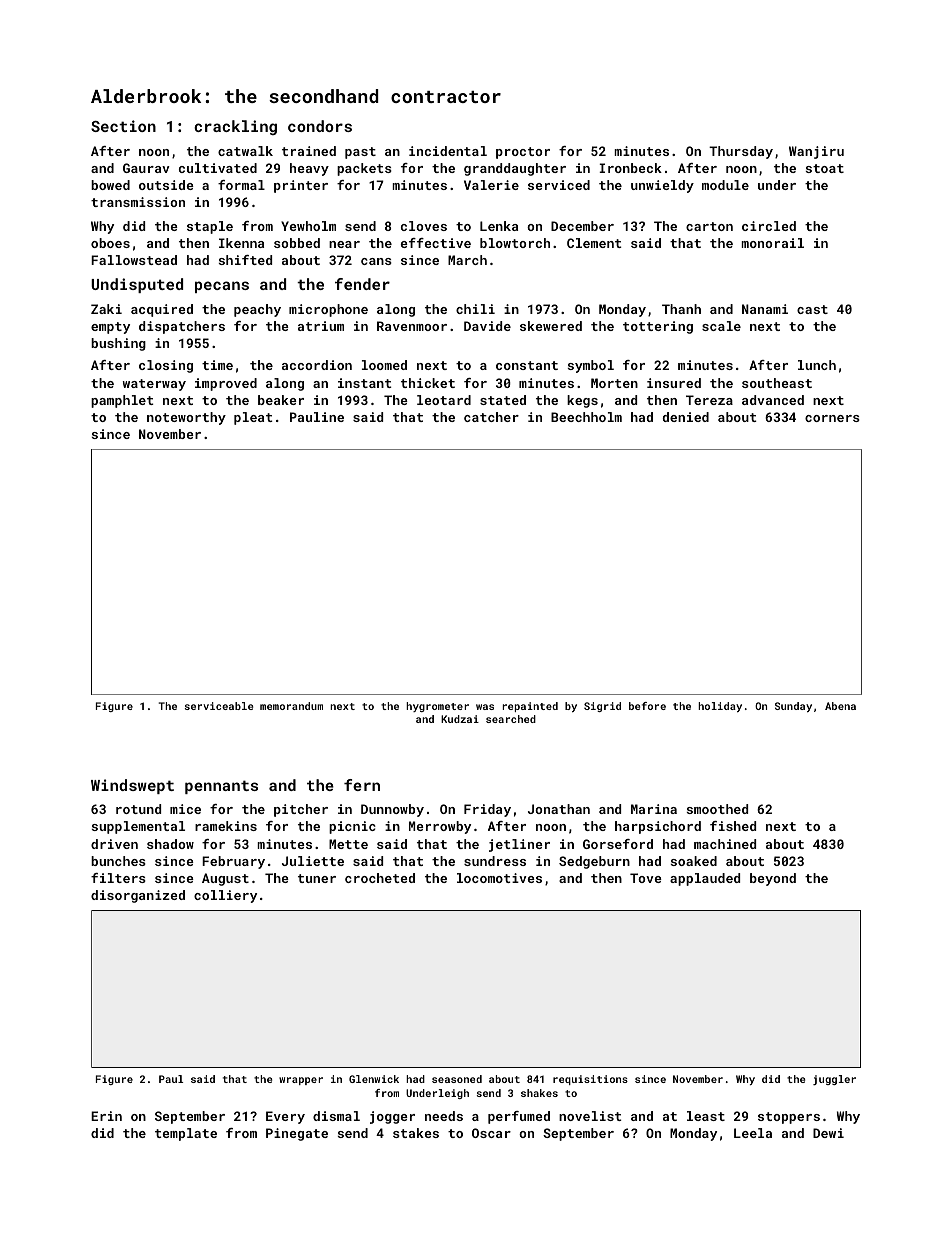 This screenshot has width=952, height=1233. What do you see at coordinates (186, 1134) in the screenshot?
I see `template` at bounding box center [186, 1134].
